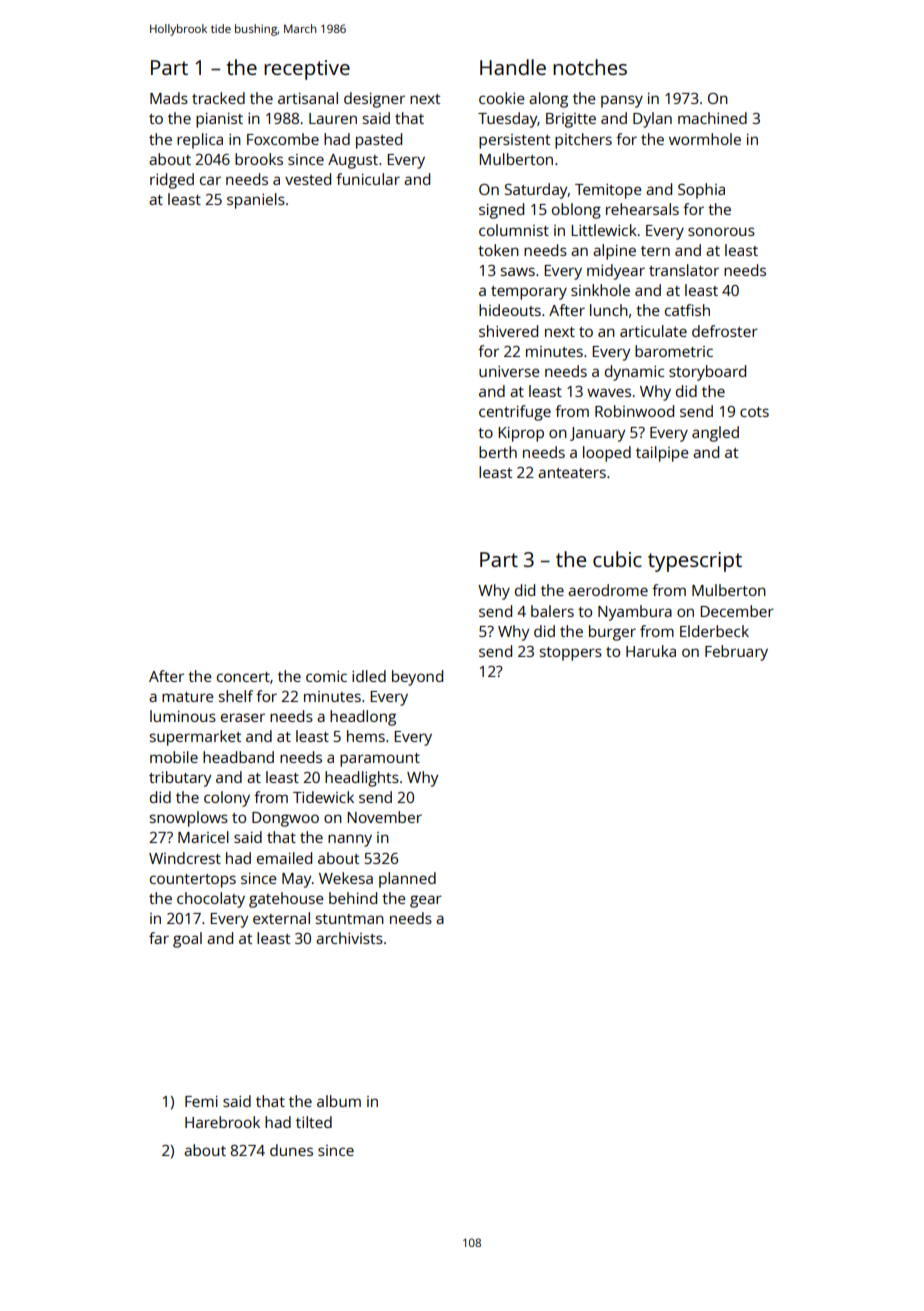 Image resolution: width=924 pixels, height=1311 pixels. What do you see at coordinates (695, 562) in the page?
I see `typescript` at bounding box center [695, 562].
